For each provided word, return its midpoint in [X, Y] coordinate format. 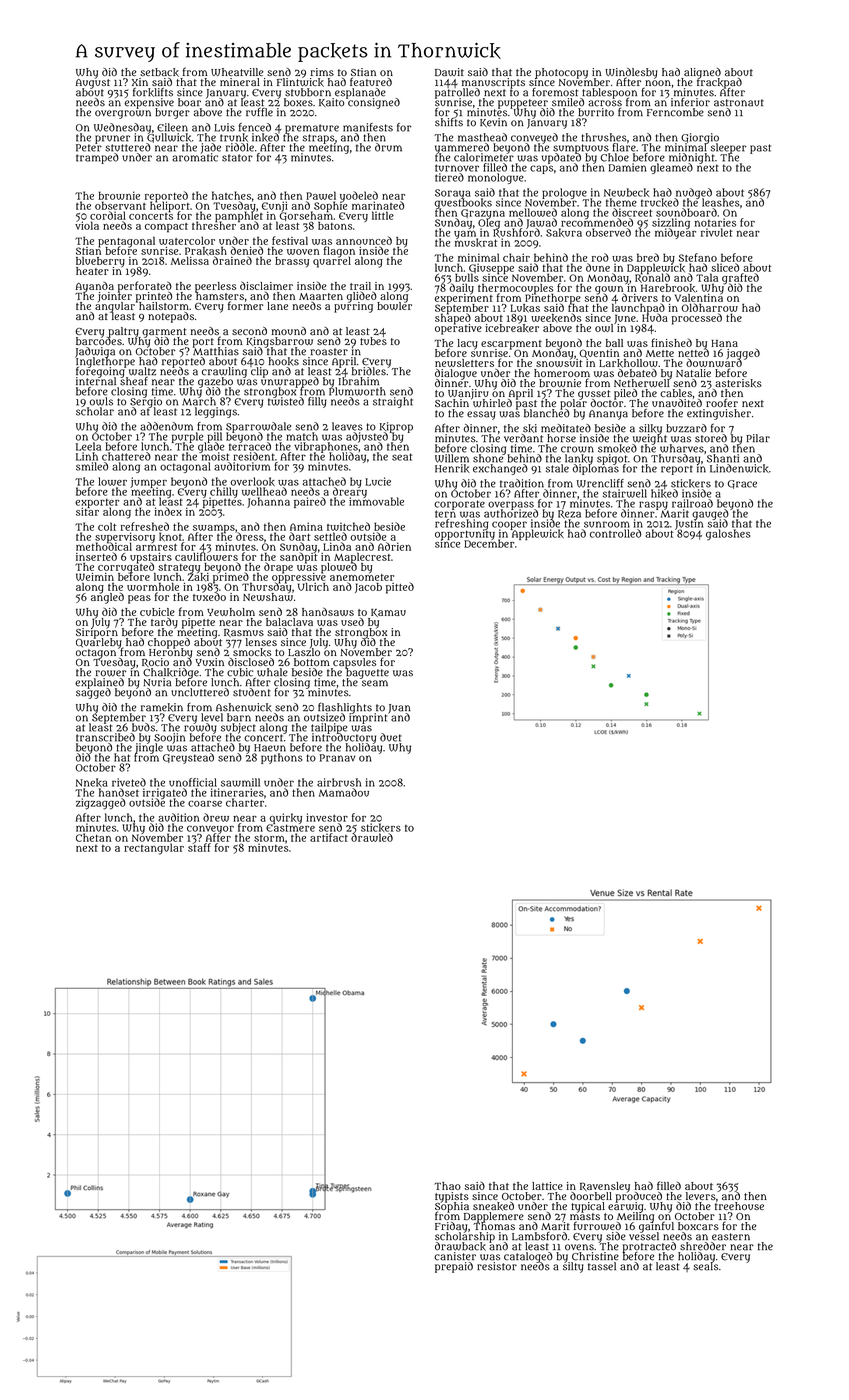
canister [455, 1256]
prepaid [454, 1267]
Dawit [449, 72]
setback [159, 72]
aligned [702, 73]
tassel [602, 1266]
